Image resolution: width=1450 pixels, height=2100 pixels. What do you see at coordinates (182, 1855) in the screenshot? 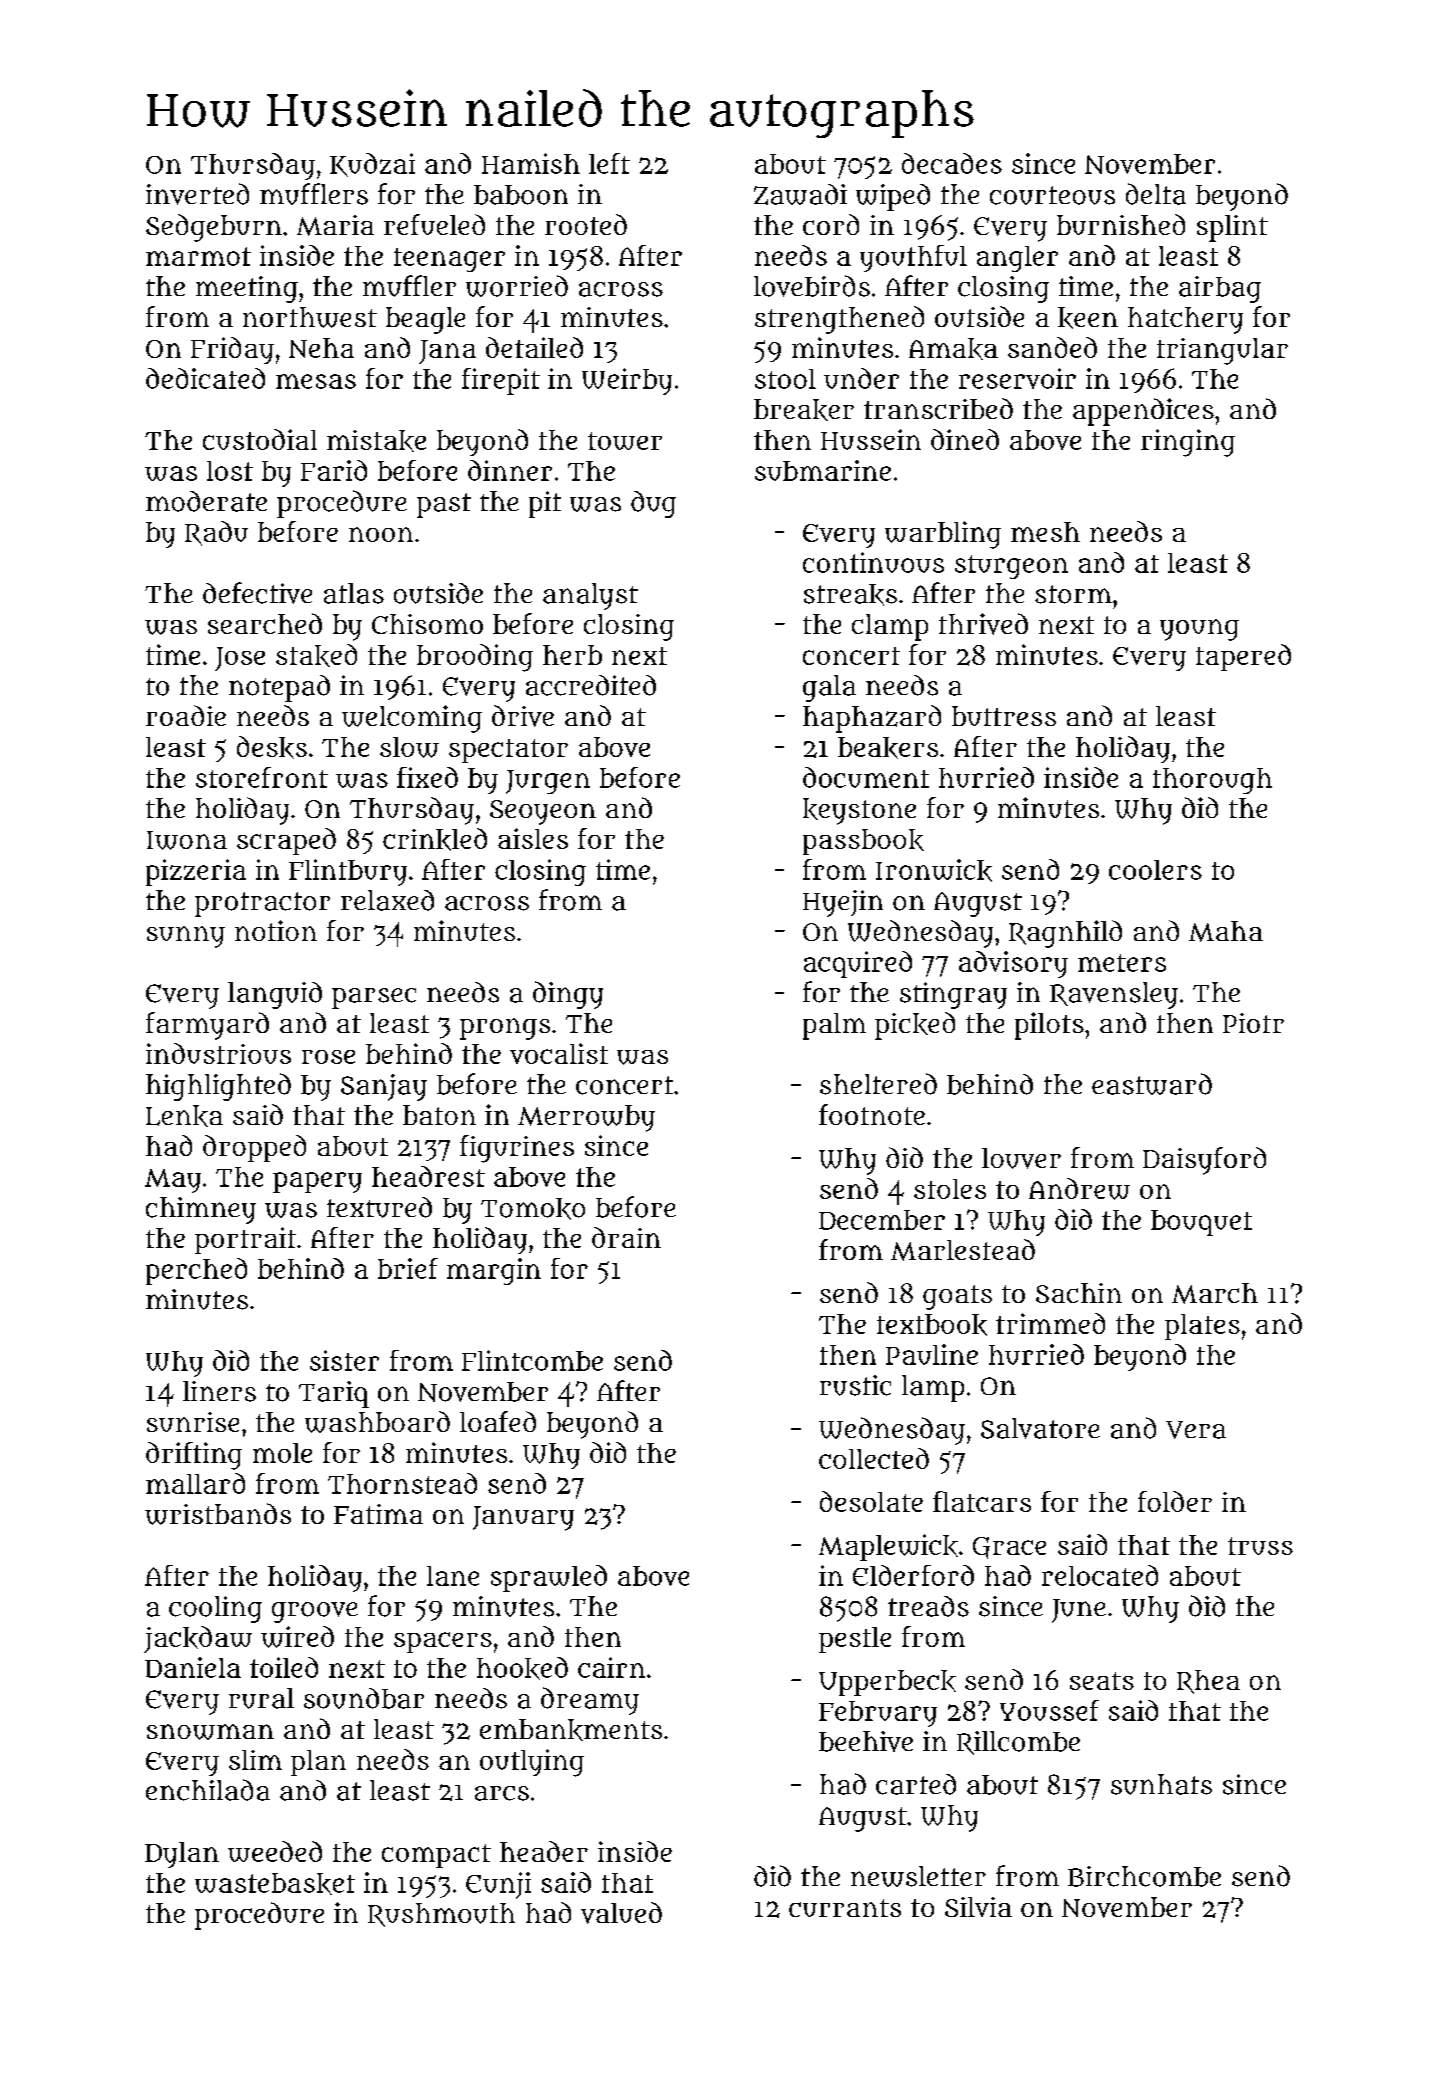
I see `Dylan` at bounding box center [182, 1855].
